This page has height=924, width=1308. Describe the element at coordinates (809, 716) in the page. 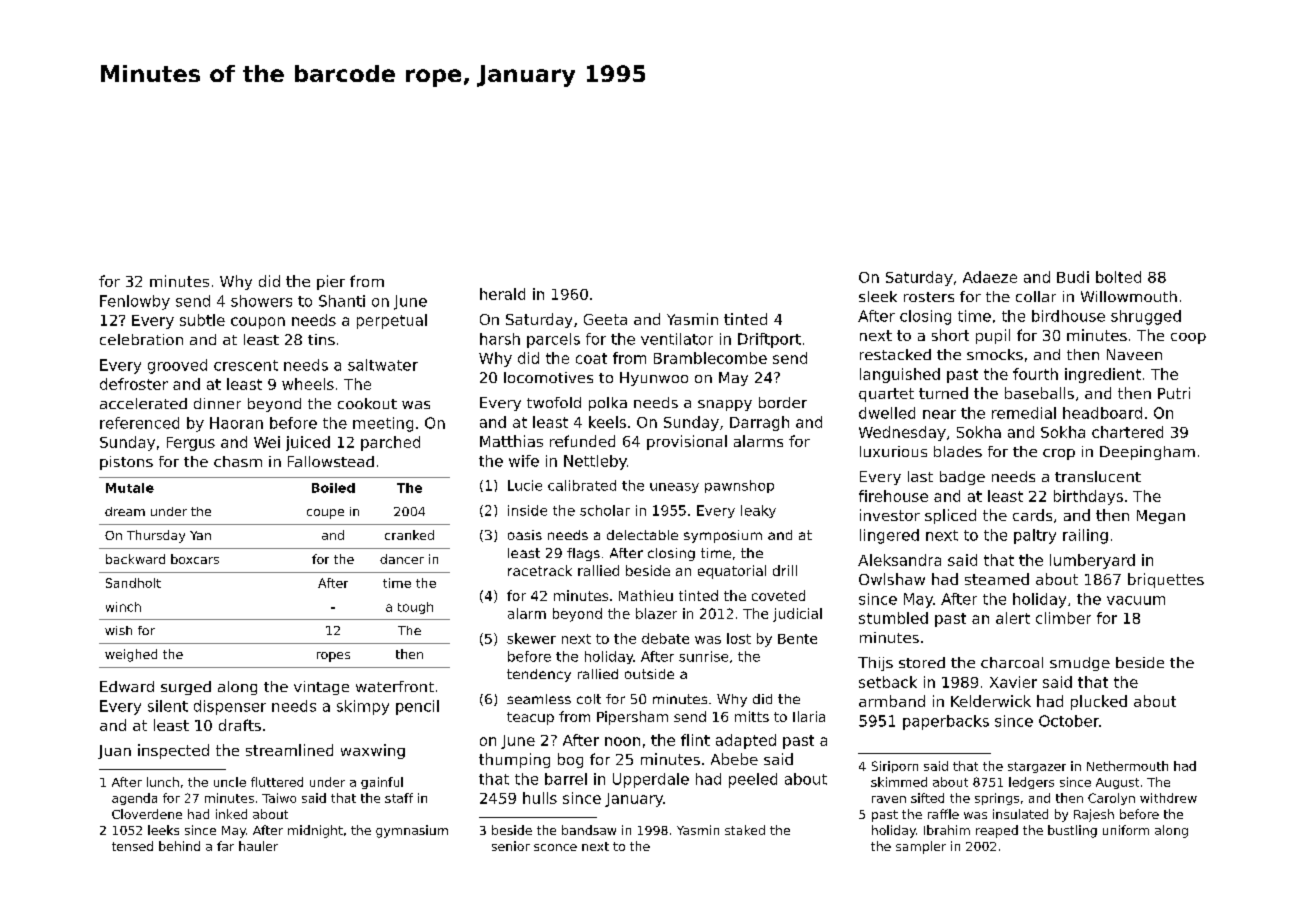

I see `Ilaria` at that location.
